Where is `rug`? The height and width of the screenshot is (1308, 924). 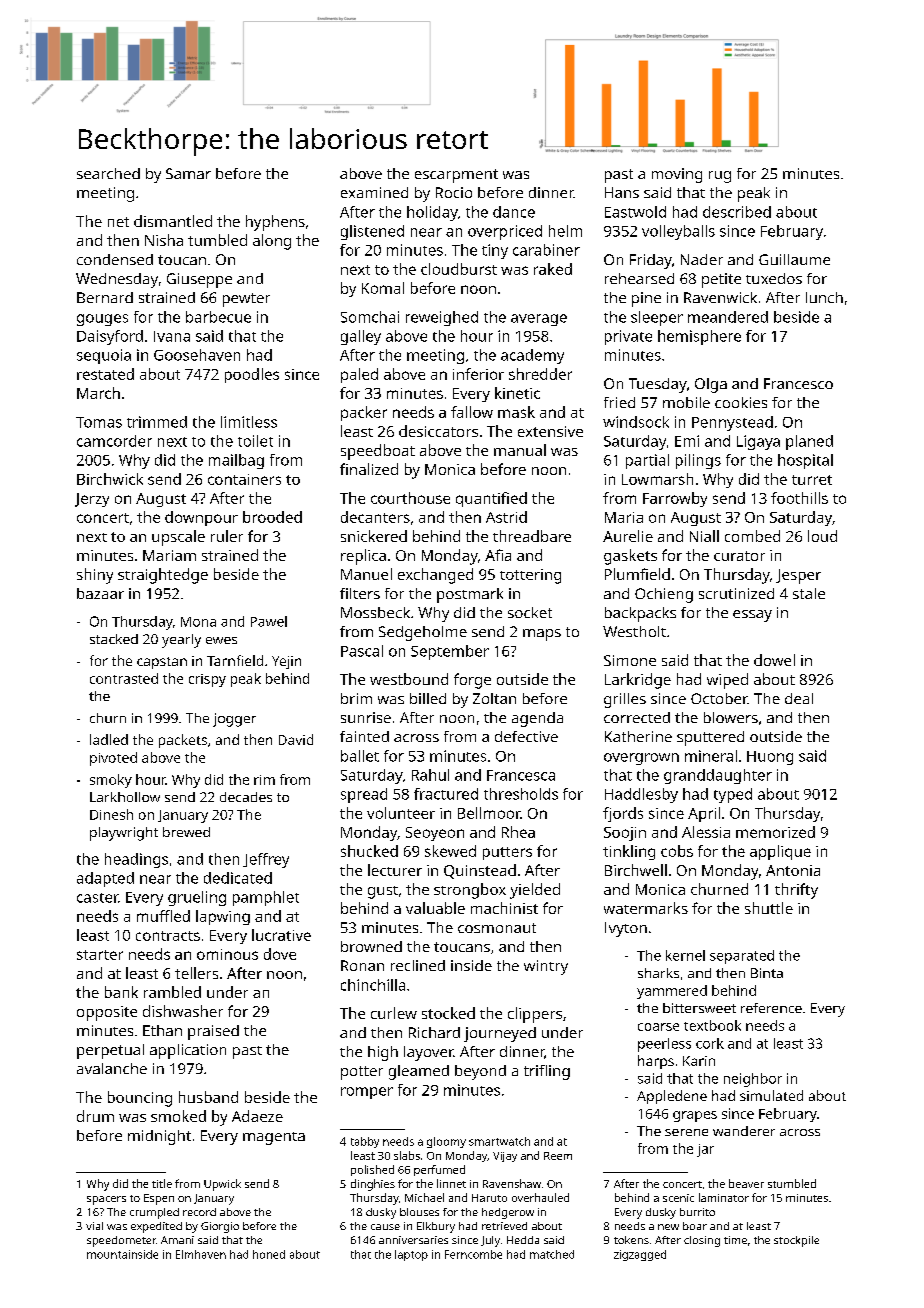 rug is located at coordinates (720, 177).
